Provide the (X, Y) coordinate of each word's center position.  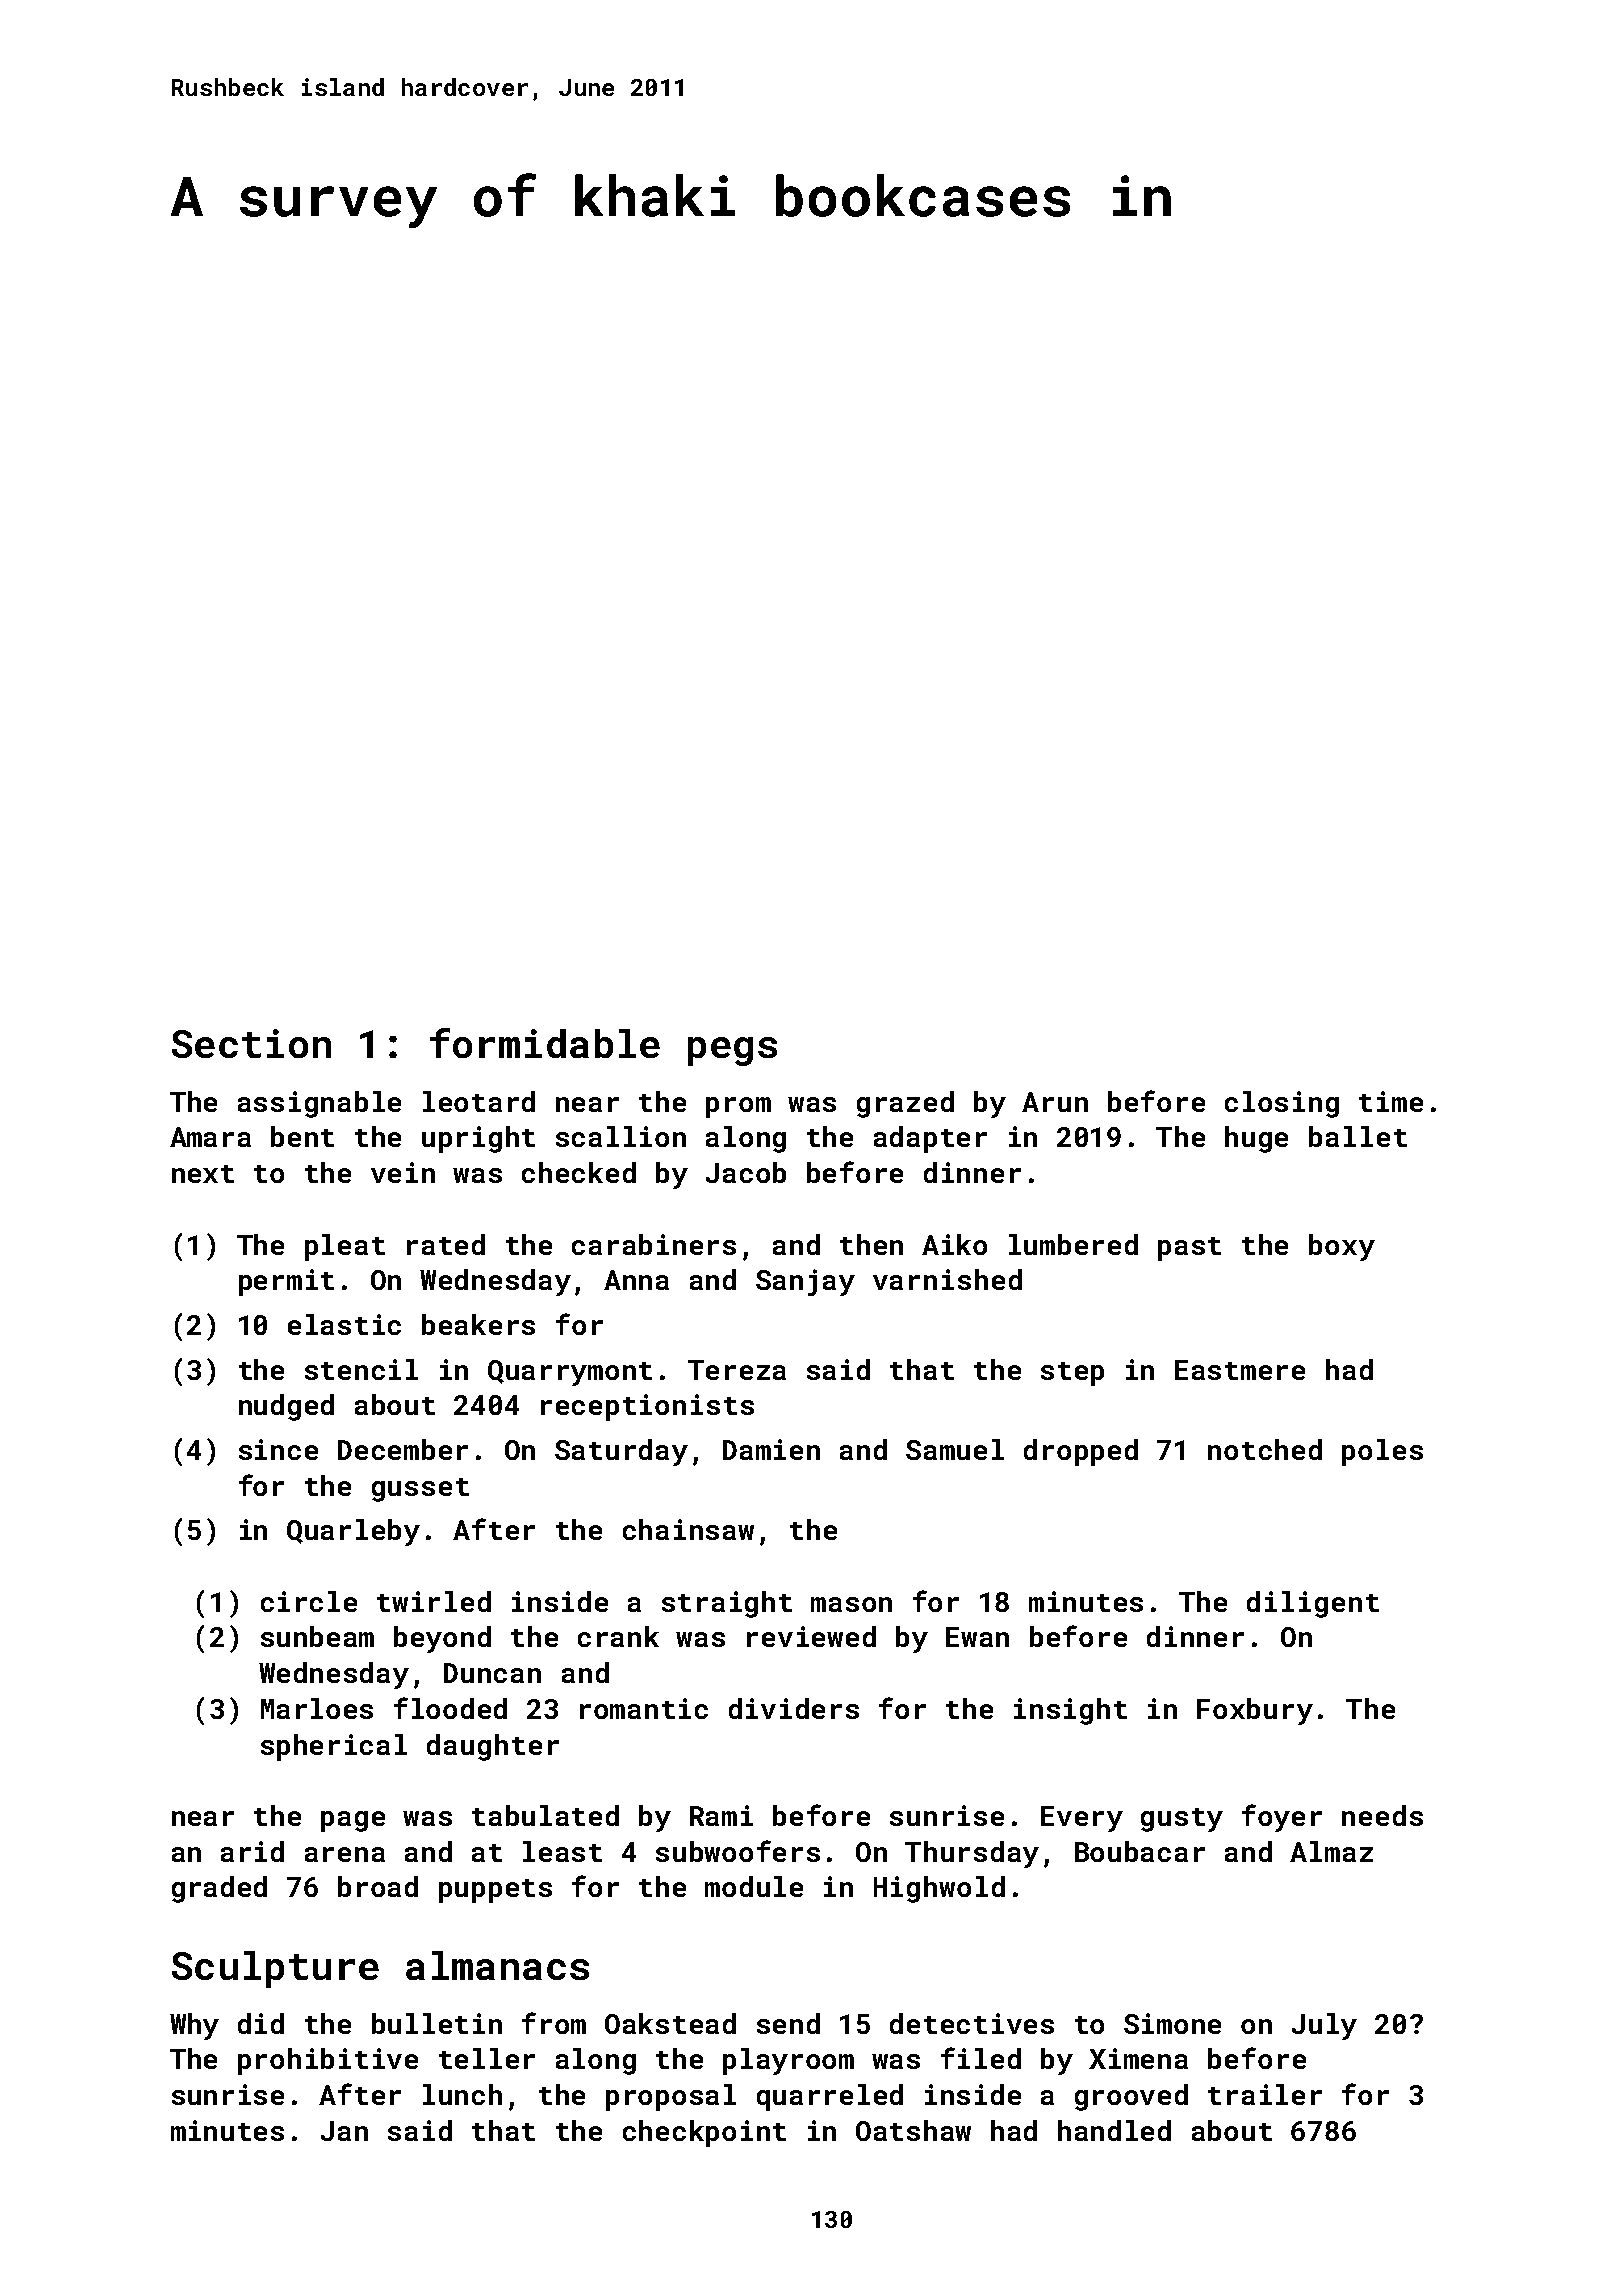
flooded (450, 1708)
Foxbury (1255, 1711)
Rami (721, 1815)
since (278, 1449)
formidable (545, 1043)
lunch (462, 2094)
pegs (732, 1051)
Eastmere (1240, 1370)
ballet (1358, 1136)
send (788, 2023)
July (1324, 2026)
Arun (1055, 1102)
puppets (495, 1891)
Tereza (737, 1370)
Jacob (746, 1172)
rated (446, 1244)
